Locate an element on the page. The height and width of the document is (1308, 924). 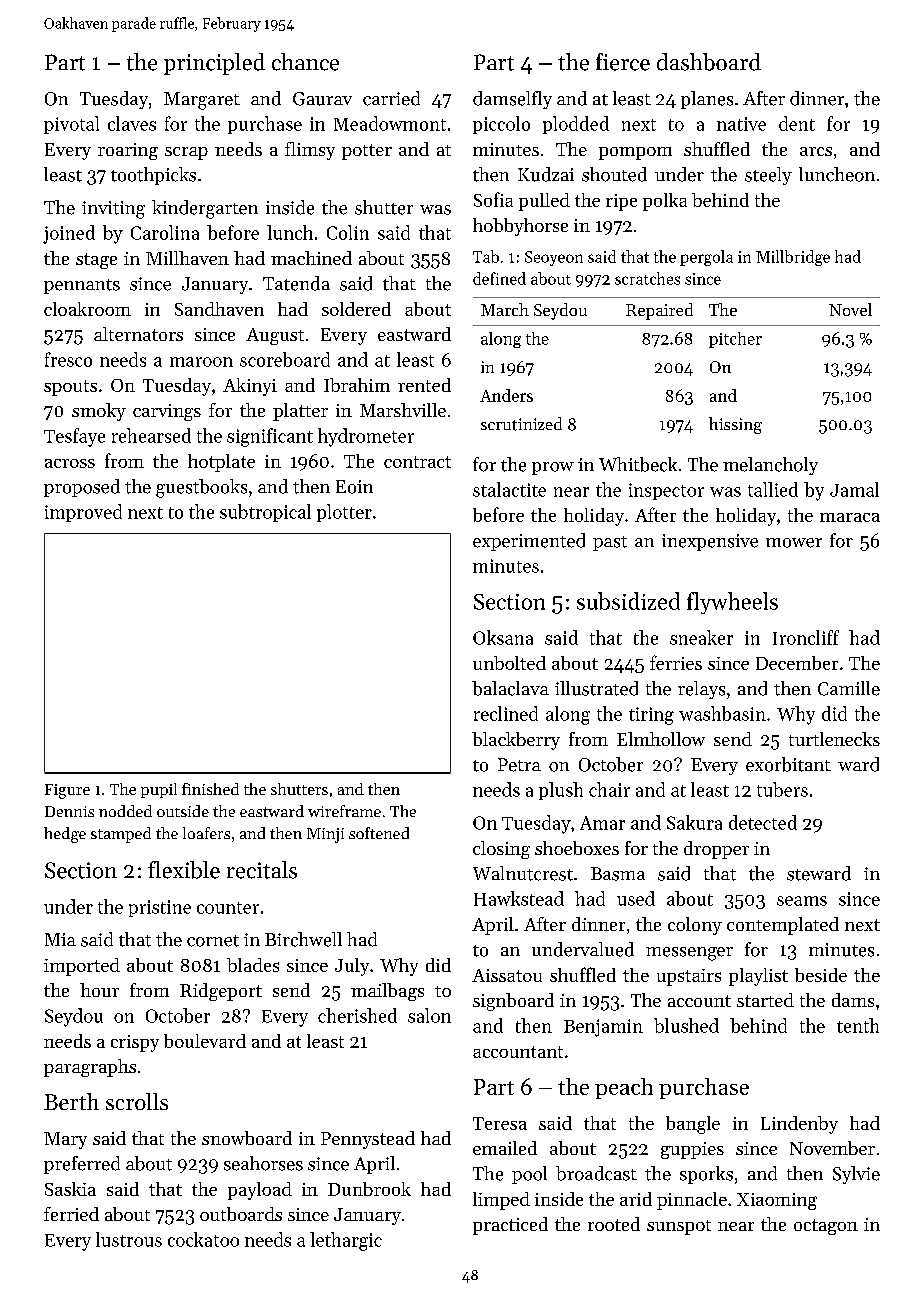
Millbridge is located at coordinates (793, 258).
